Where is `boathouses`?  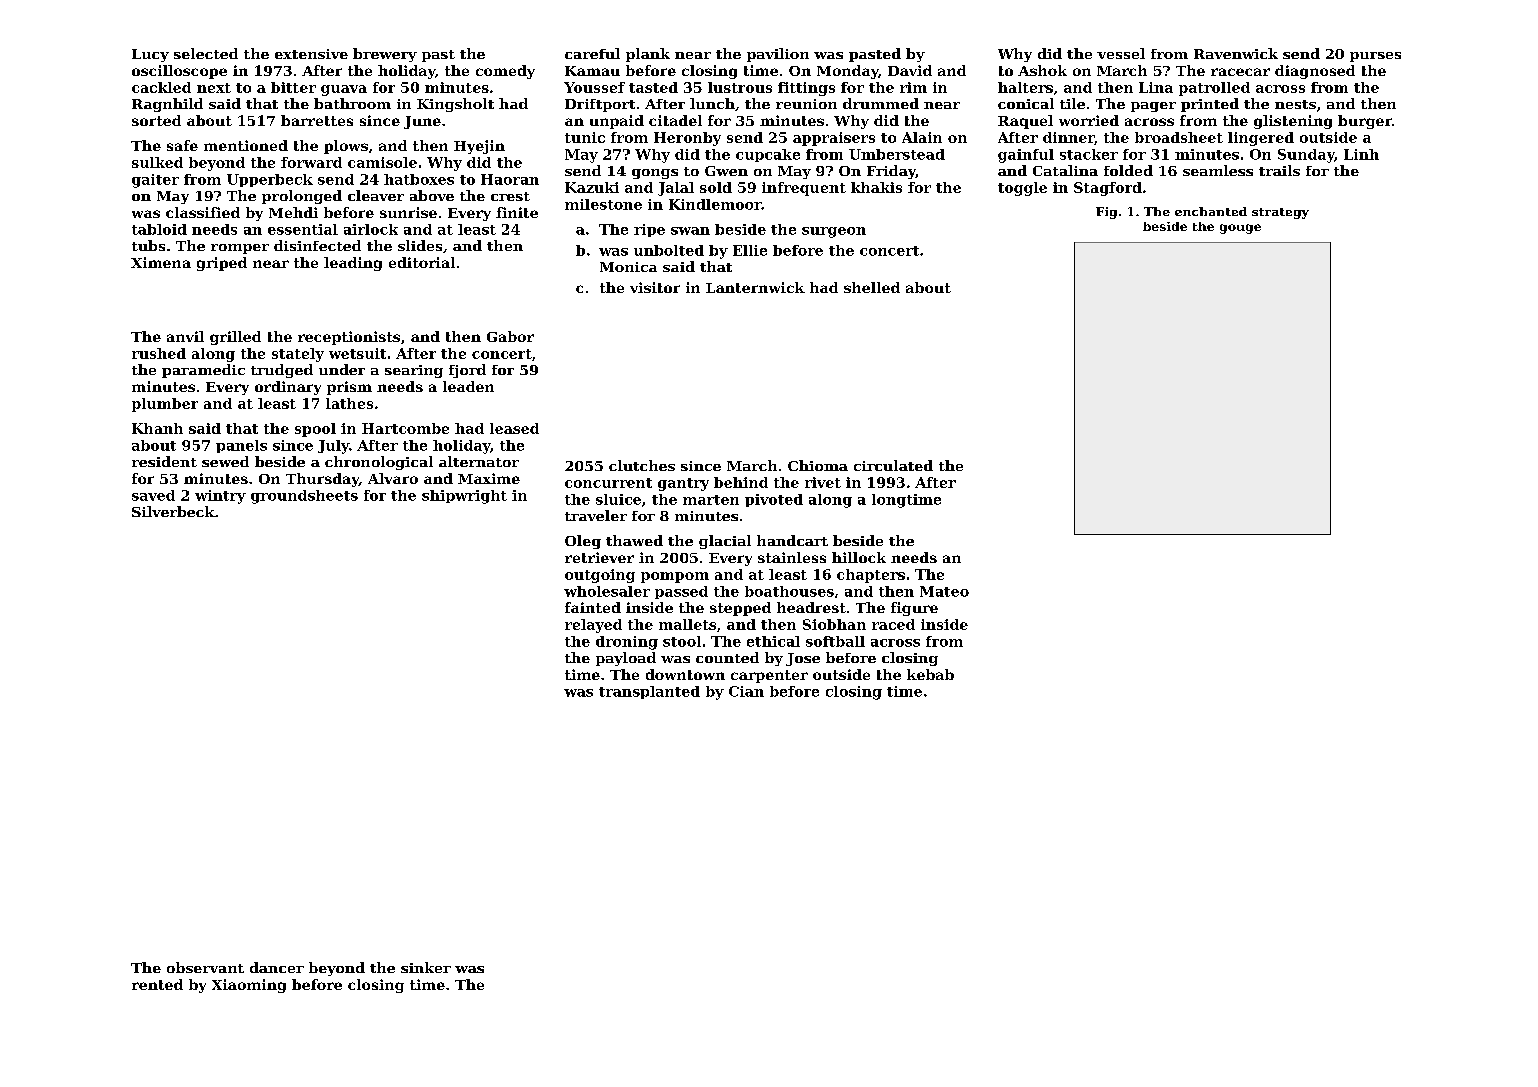 boathouses is located at coordinates (789, 591).
